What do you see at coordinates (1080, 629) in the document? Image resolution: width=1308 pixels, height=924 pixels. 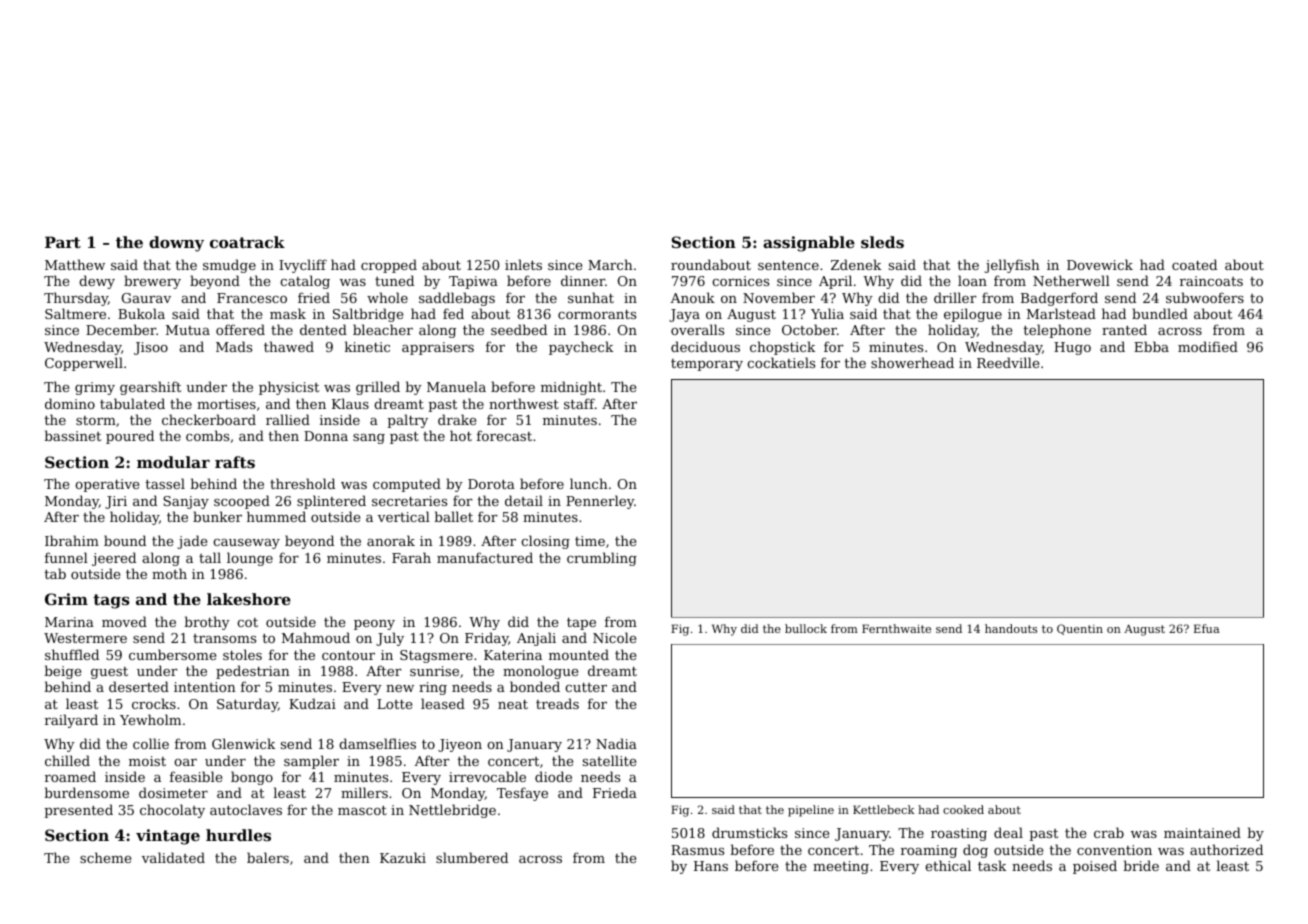 I see `Quentin` at bounding box center [1080, 629].
